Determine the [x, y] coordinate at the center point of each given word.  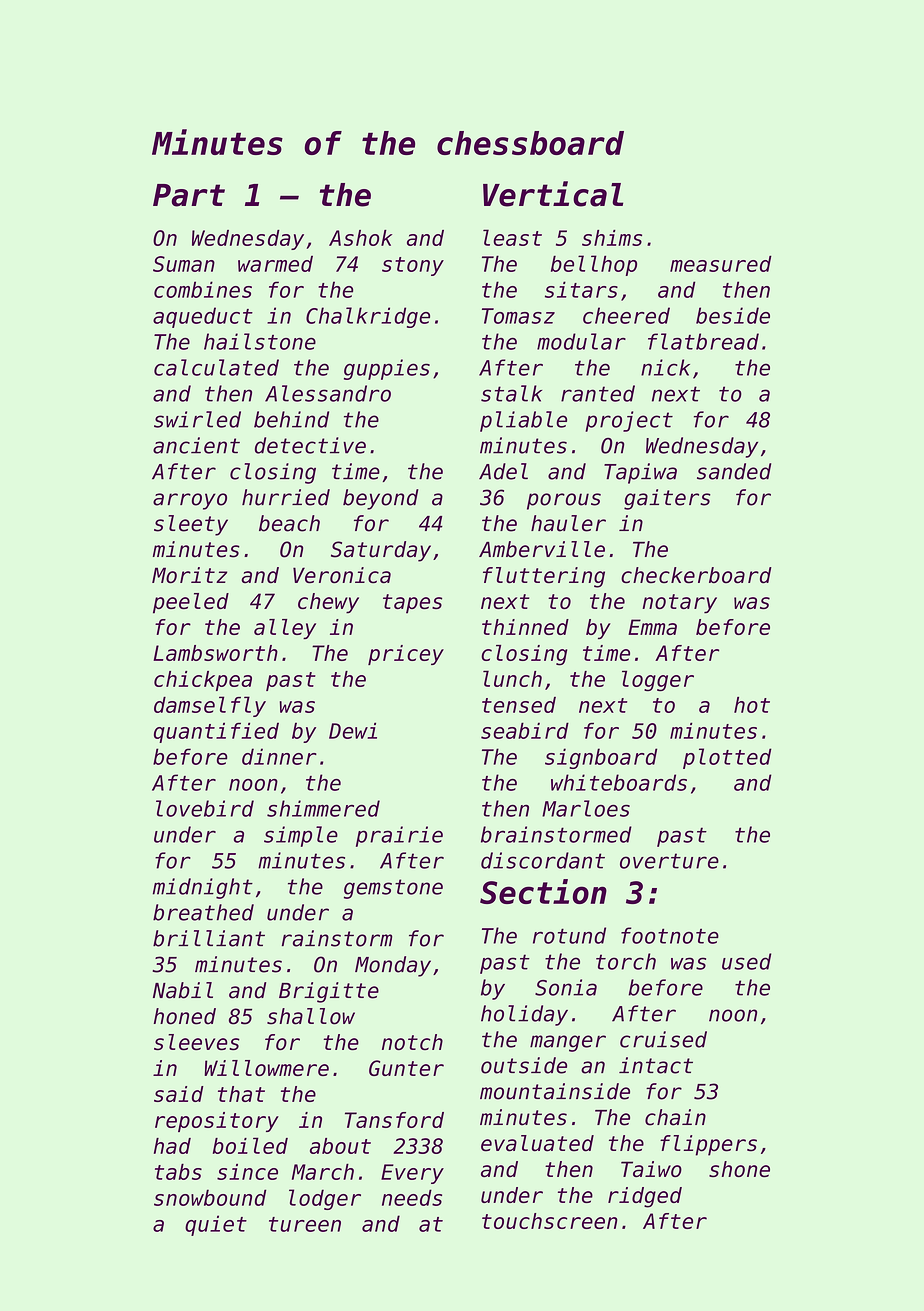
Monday [393, 966]
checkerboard [696, 575]
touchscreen [550, 1221]
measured [721, 263]
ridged [645, 1197]
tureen [305, 1224]
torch [626, 961]
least [512, 237]
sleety [191, 525]
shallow [311, 1016]
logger [658, 681]
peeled [191, 603]
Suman [184, 264]
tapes [412, 604]
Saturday [381, 551]
